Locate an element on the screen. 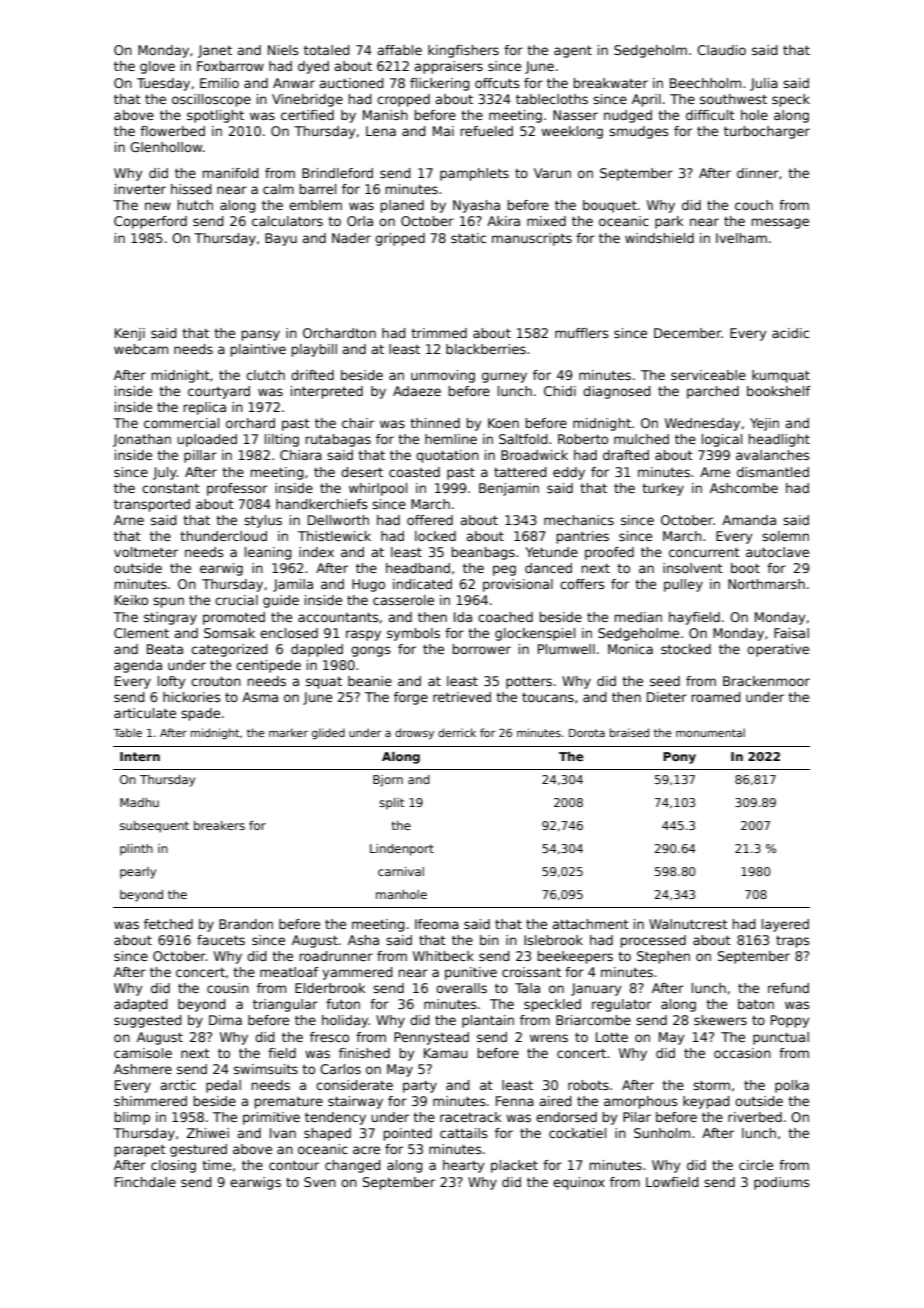 Image resolution: width=924 pixels, height=1308 pixels. mechanics is located at coordinates (579, 520).
